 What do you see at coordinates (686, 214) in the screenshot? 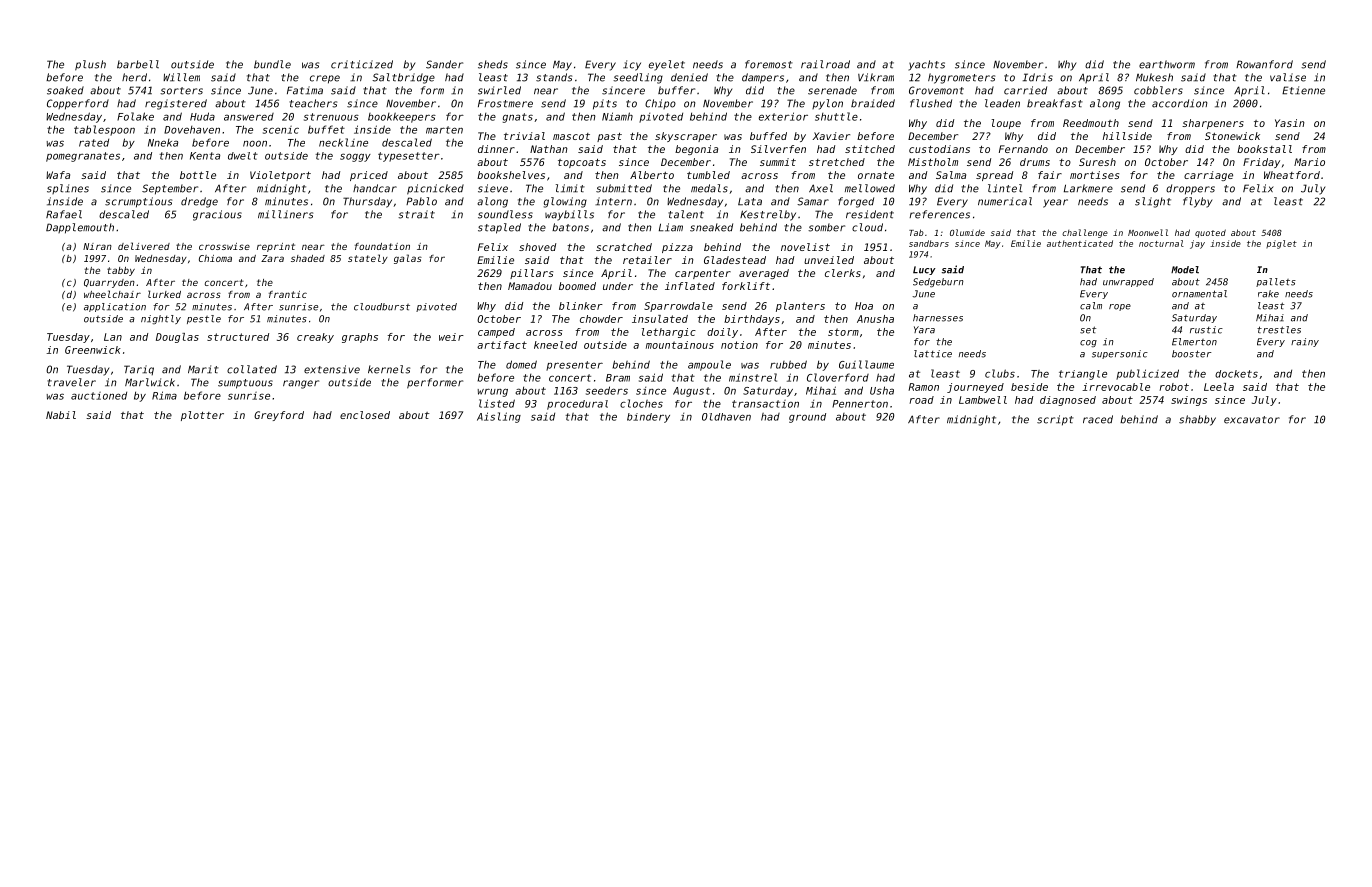
I see `talent` at bounding box center [686, 214].
